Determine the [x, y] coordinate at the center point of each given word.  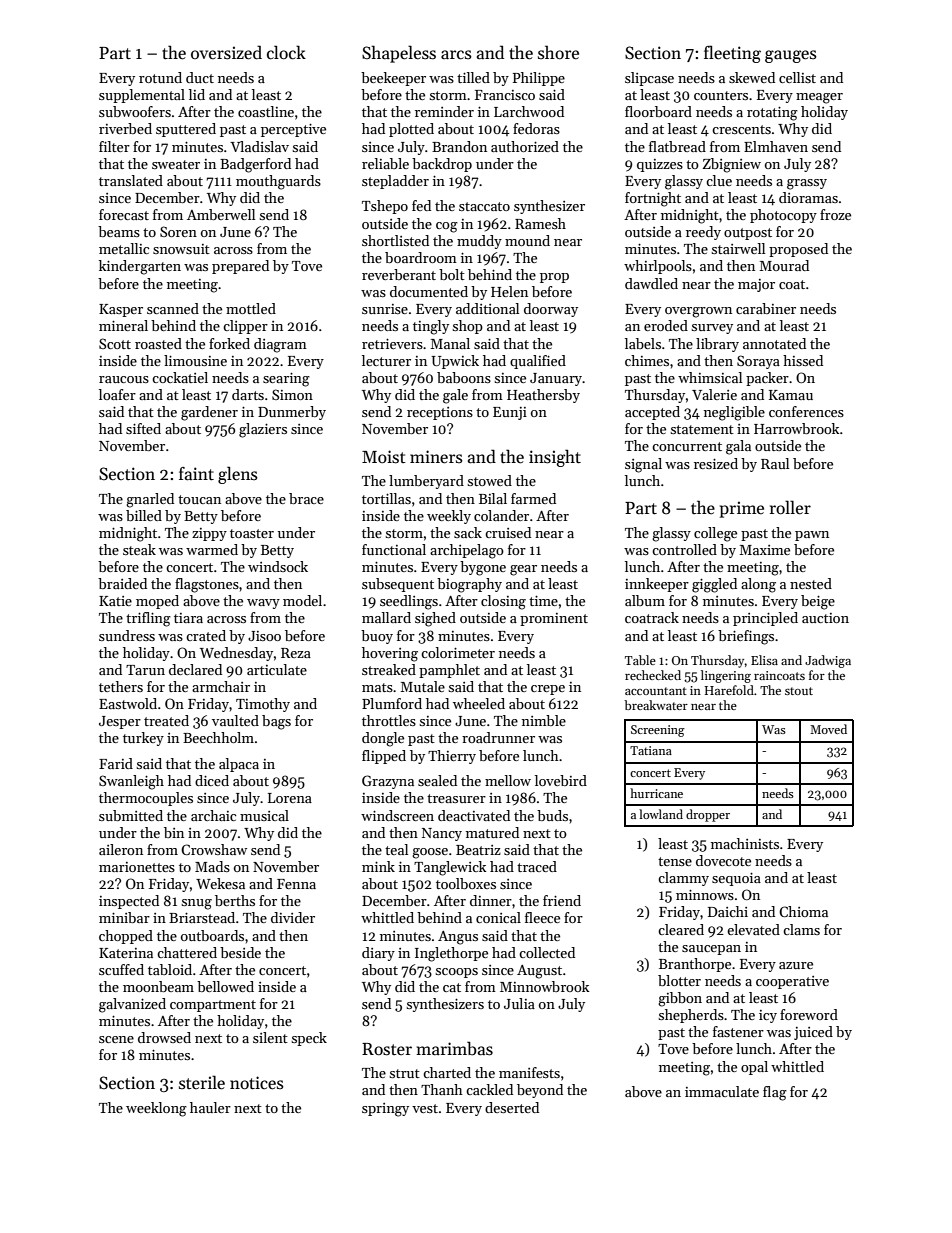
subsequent [398, 585]
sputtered [186, 130]
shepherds [691, 1016]
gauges [791, 56]
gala [738, 447]
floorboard [658, 111]
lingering [726, 676]
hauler [210, 1107]
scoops [457, 973]
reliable [385, 163]
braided [122, 583]
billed [144, 515]
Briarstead [202, 917]
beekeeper [393, 79]
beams [119, 231]
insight [555, 458]
